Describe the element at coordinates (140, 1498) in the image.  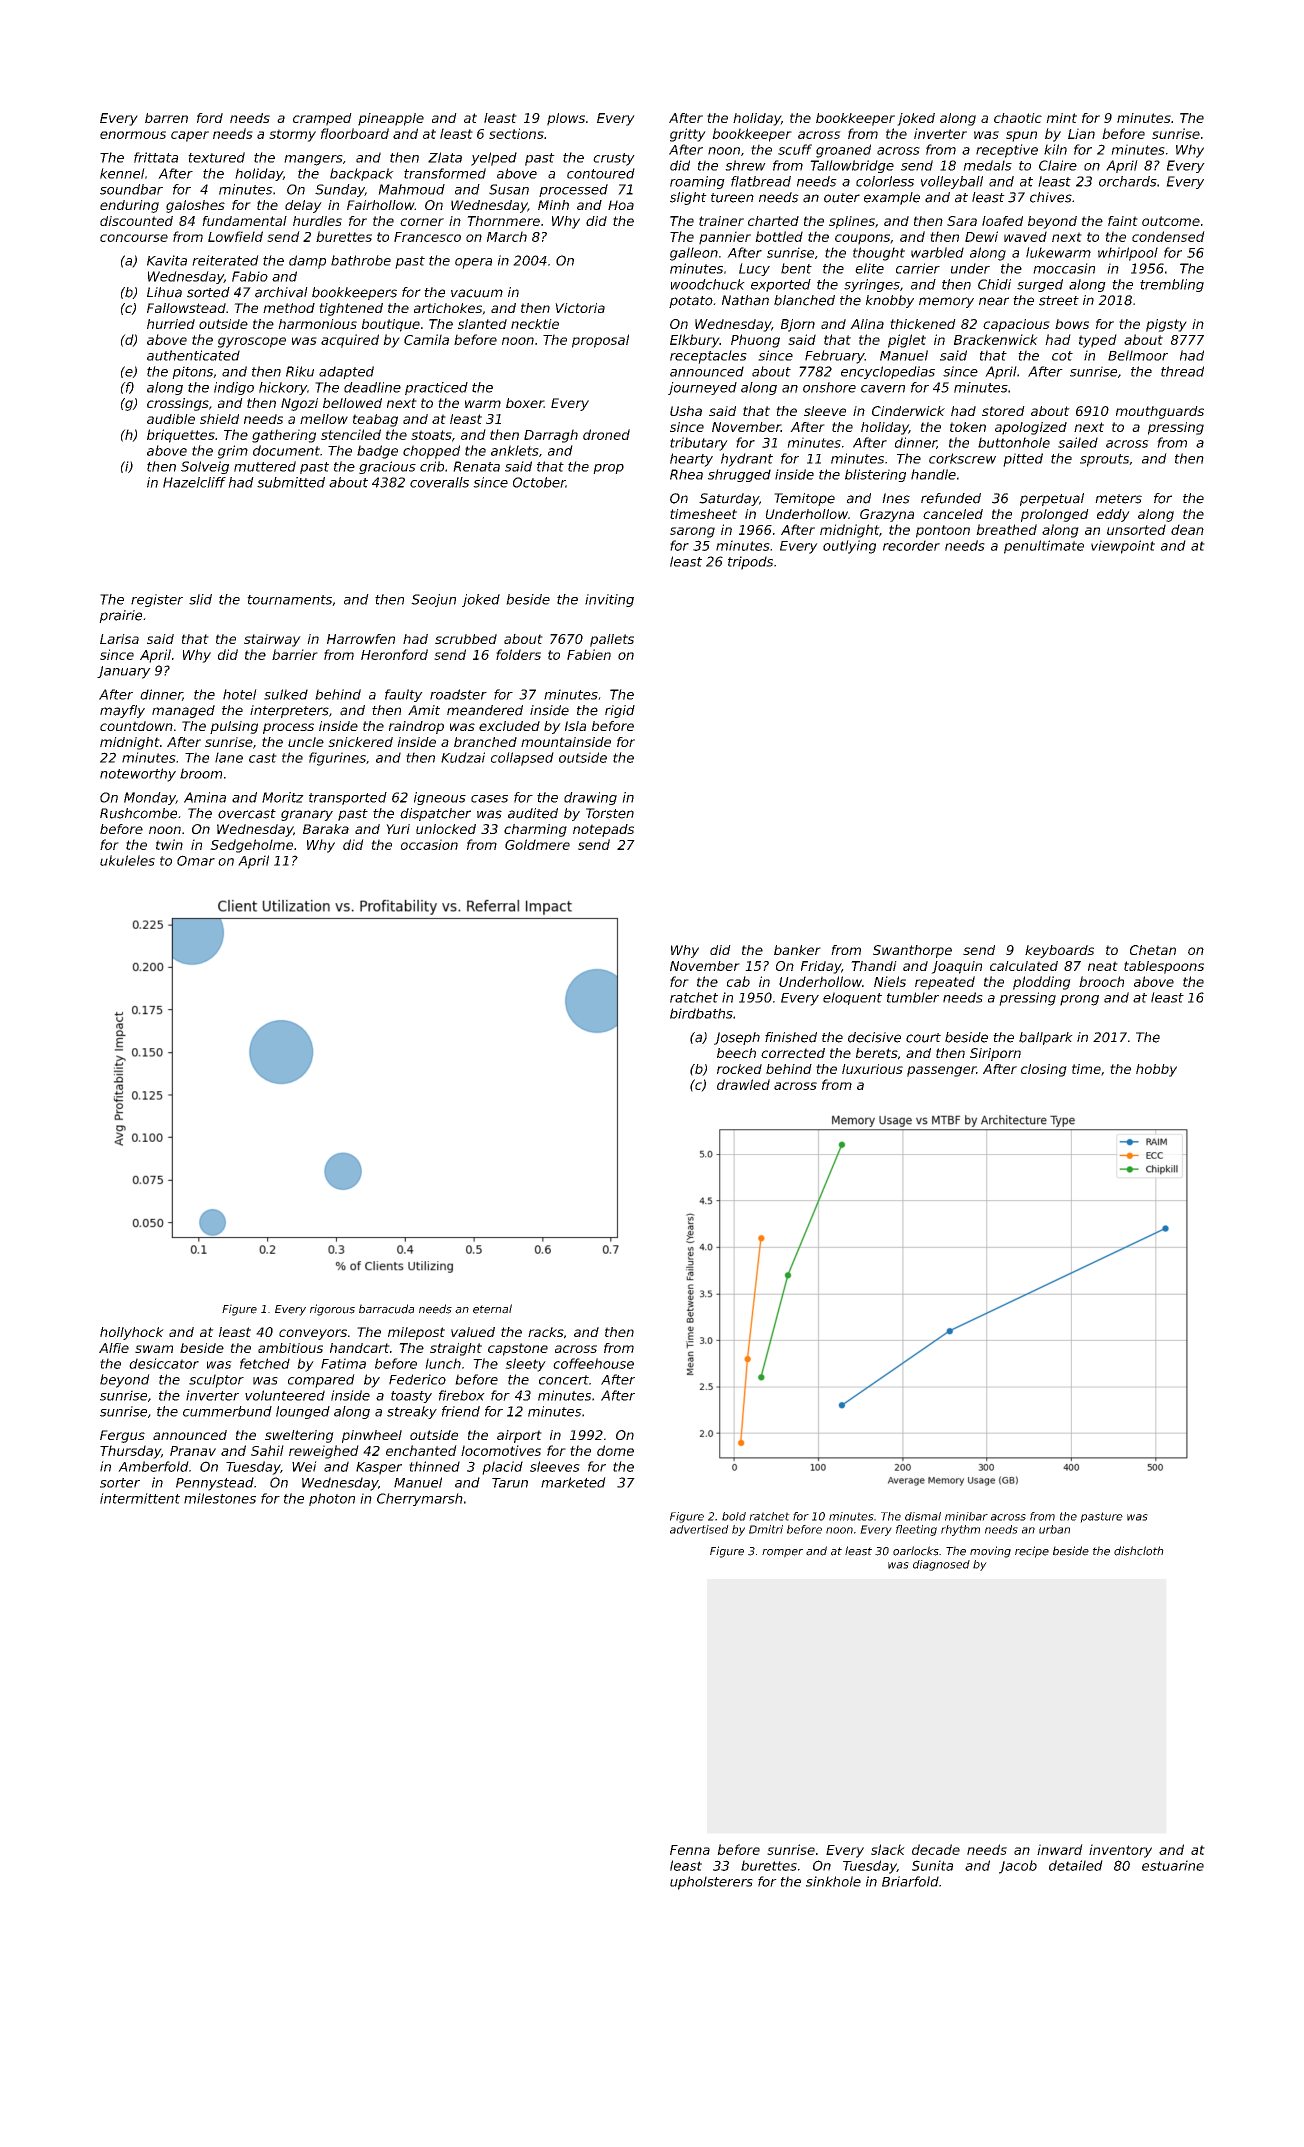
I see `intermittent` at that location.
